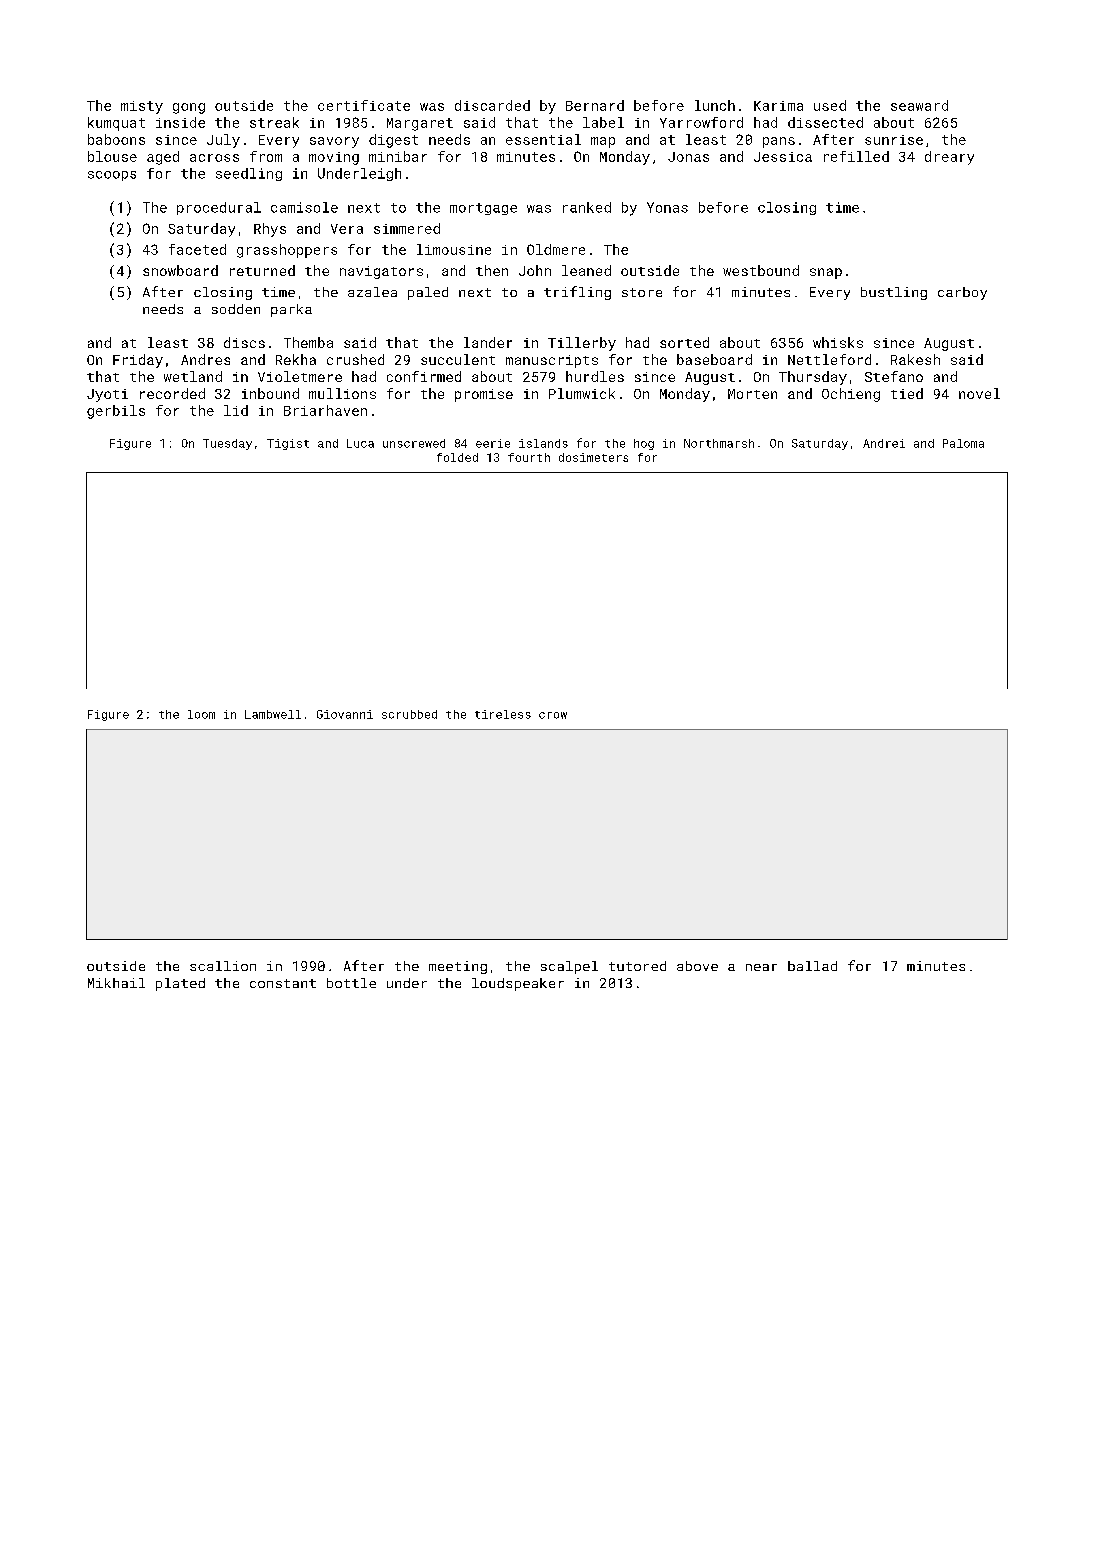 The height and width of the image is (1547, 1094). Describe the element at coordinates (288, 444) in the image. I see `Tigist` at that location.
